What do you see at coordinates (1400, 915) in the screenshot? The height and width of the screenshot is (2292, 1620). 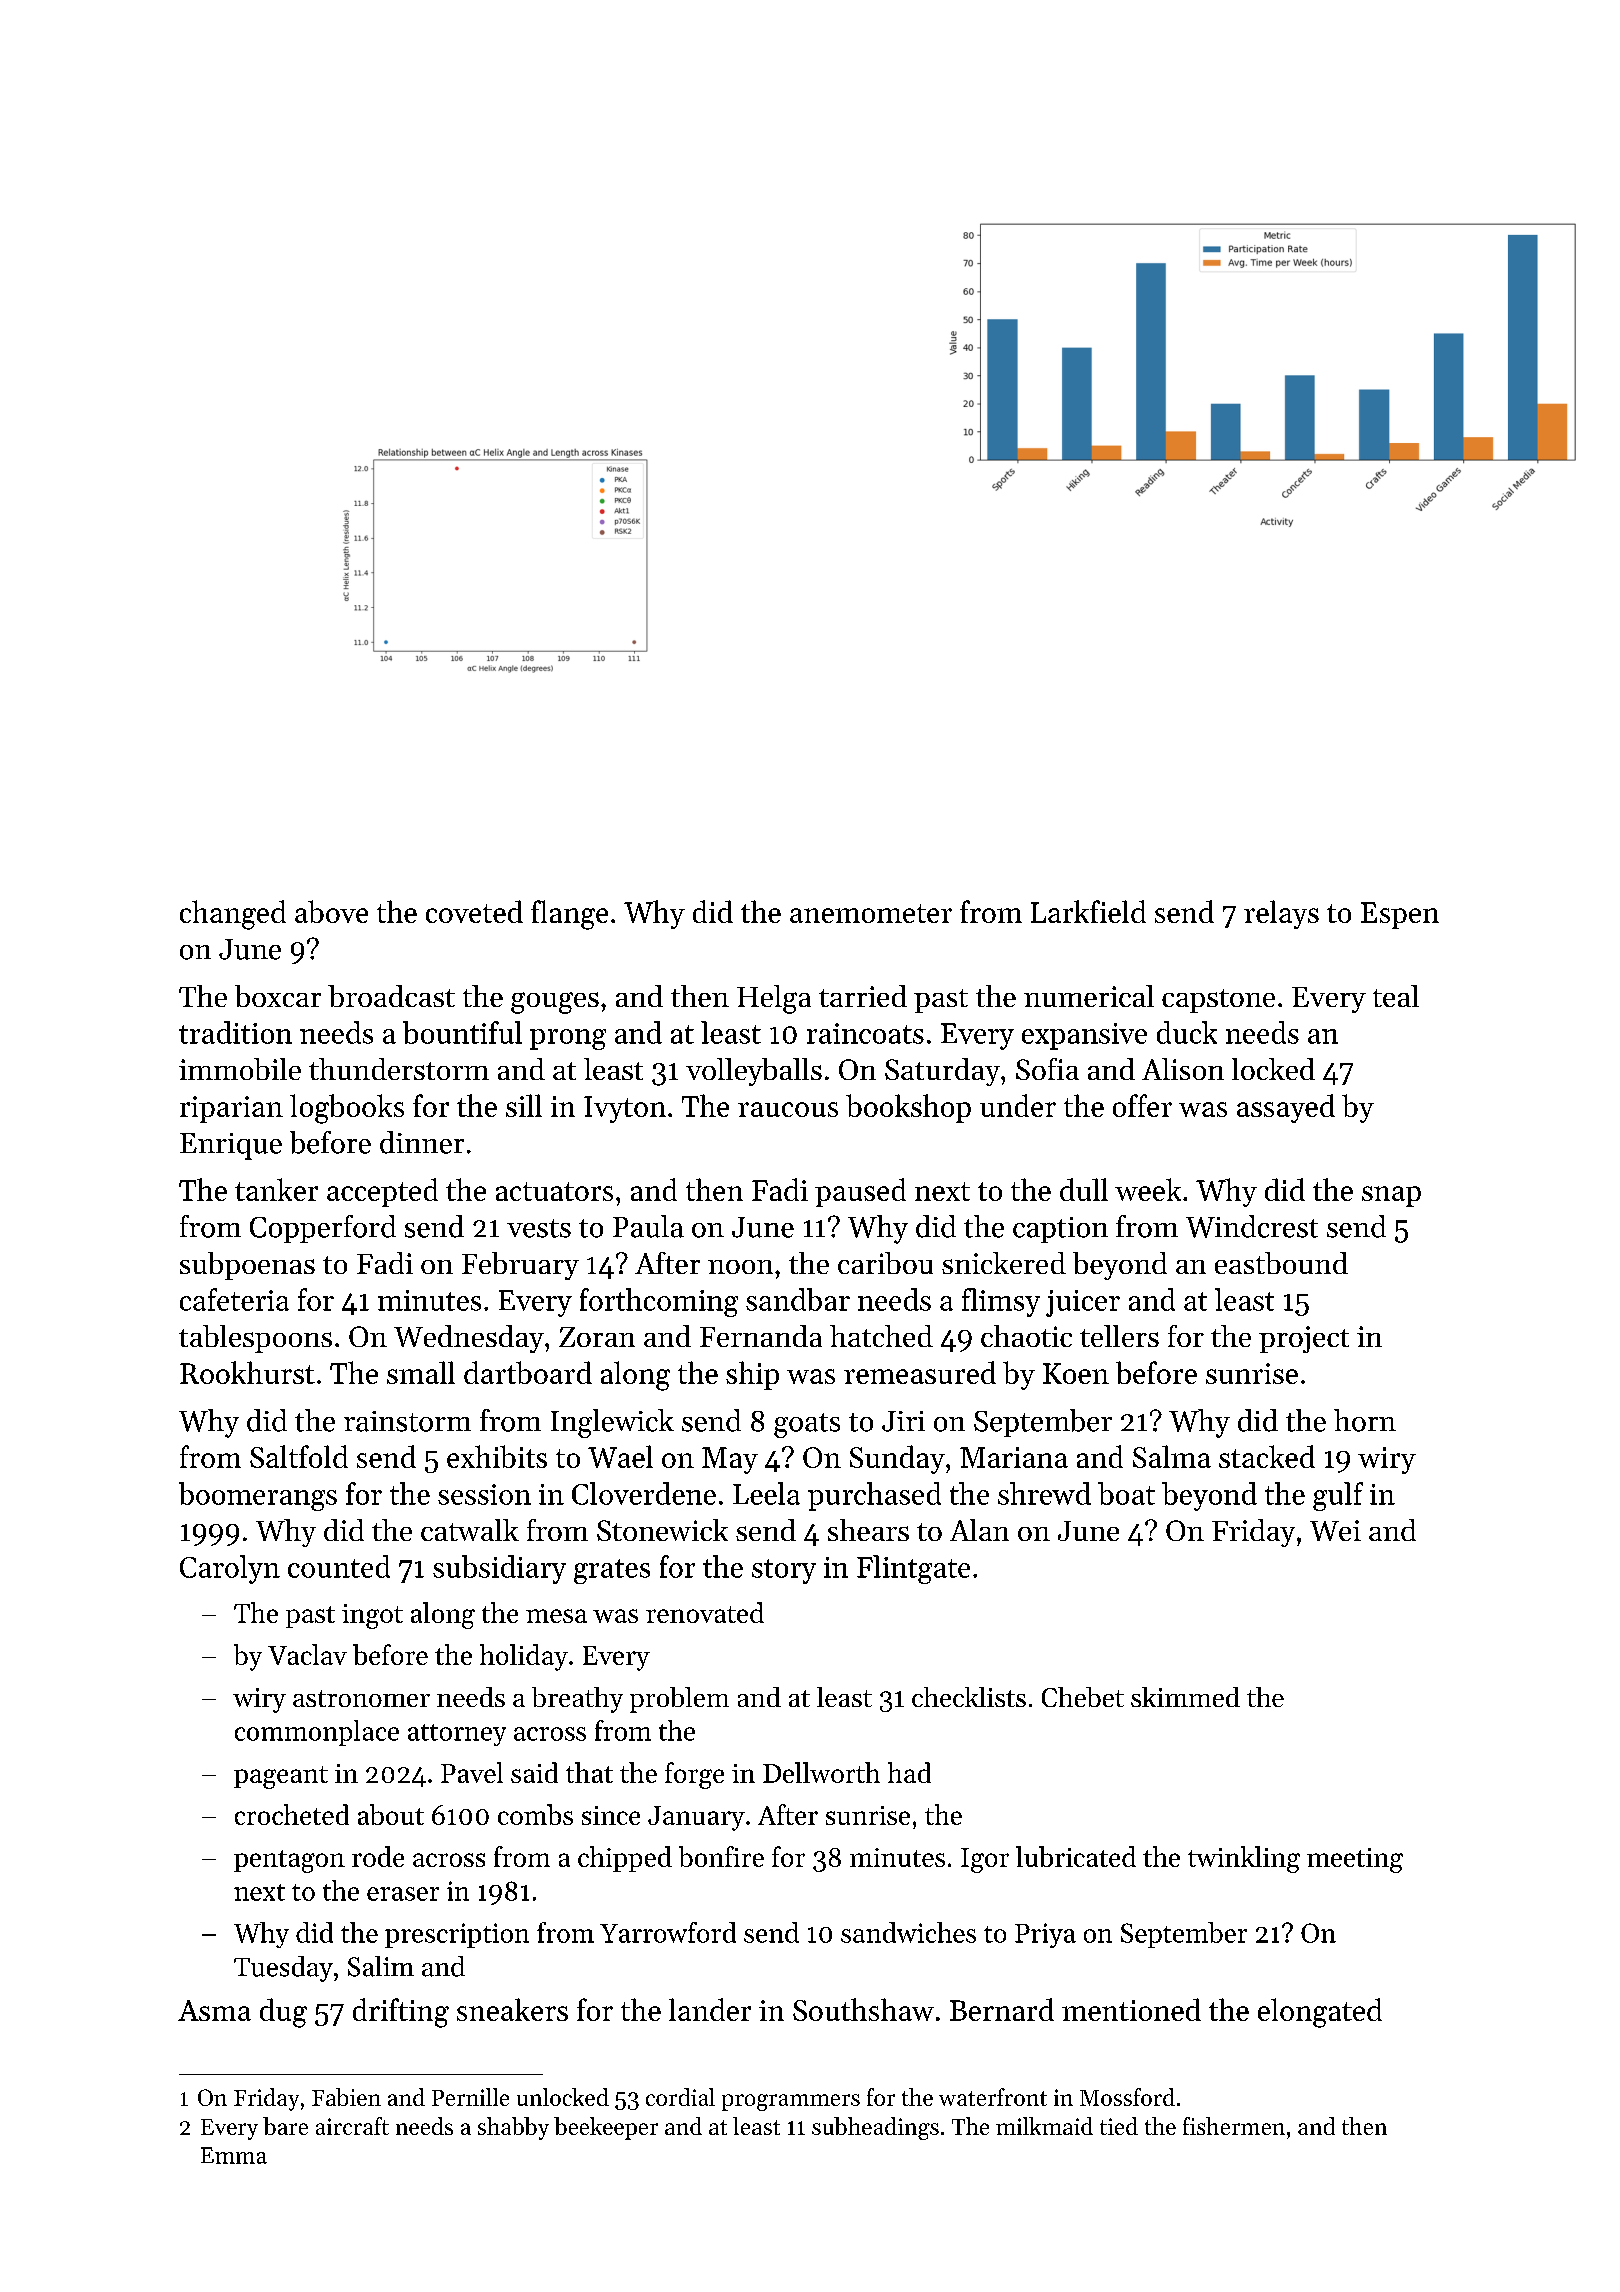 I see `Espen` at bounding box center [1400, 915].
